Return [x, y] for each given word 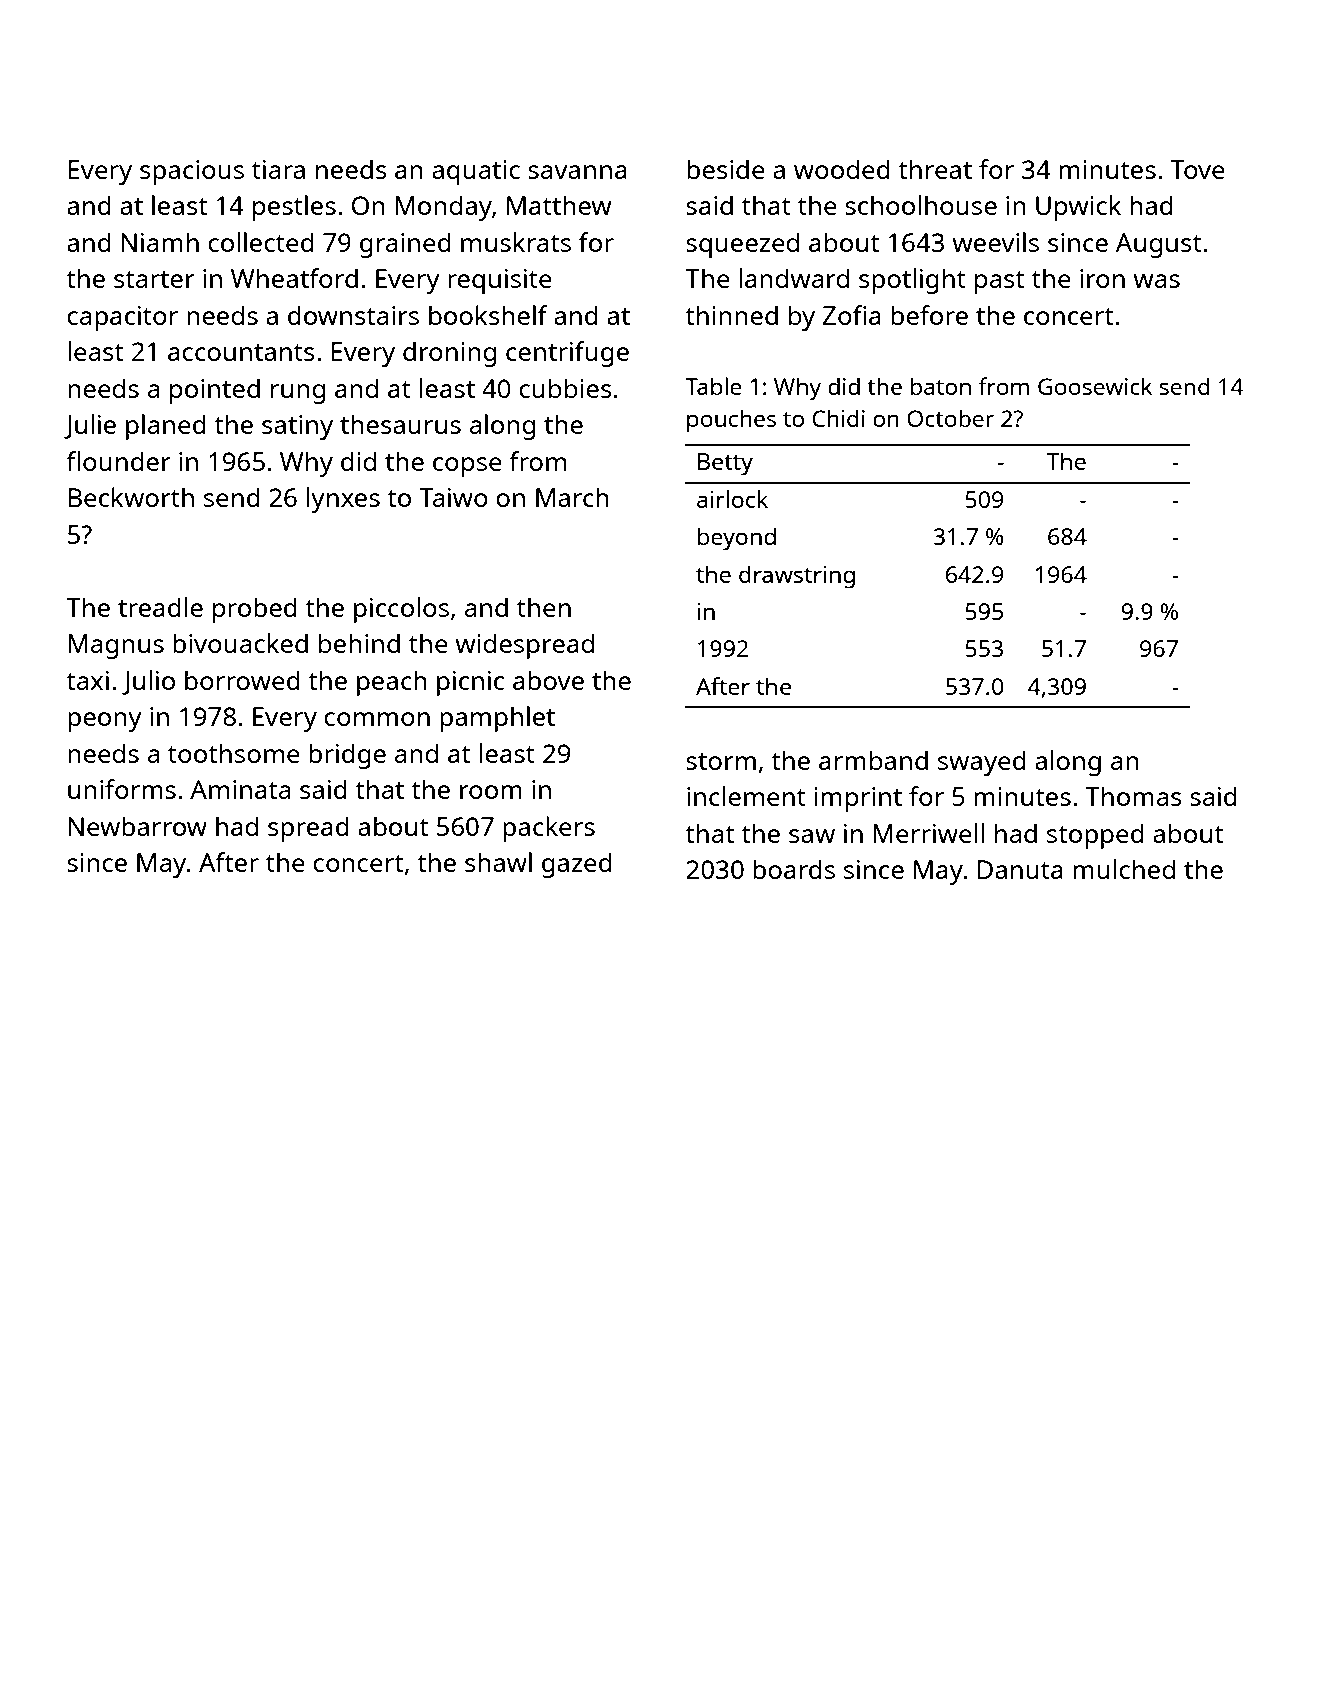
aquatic [476, 172]
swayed [982, 763]
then [544, 607]
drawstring [797, 577]
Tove [1197, 169]
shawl [498, 862]
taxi [87, 680]
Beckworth [131, 497]
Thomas [1133, 796]
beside [726, 169]
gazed [577, 865]
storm [721, 761]
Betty [725, 464]
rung [298, 394]
